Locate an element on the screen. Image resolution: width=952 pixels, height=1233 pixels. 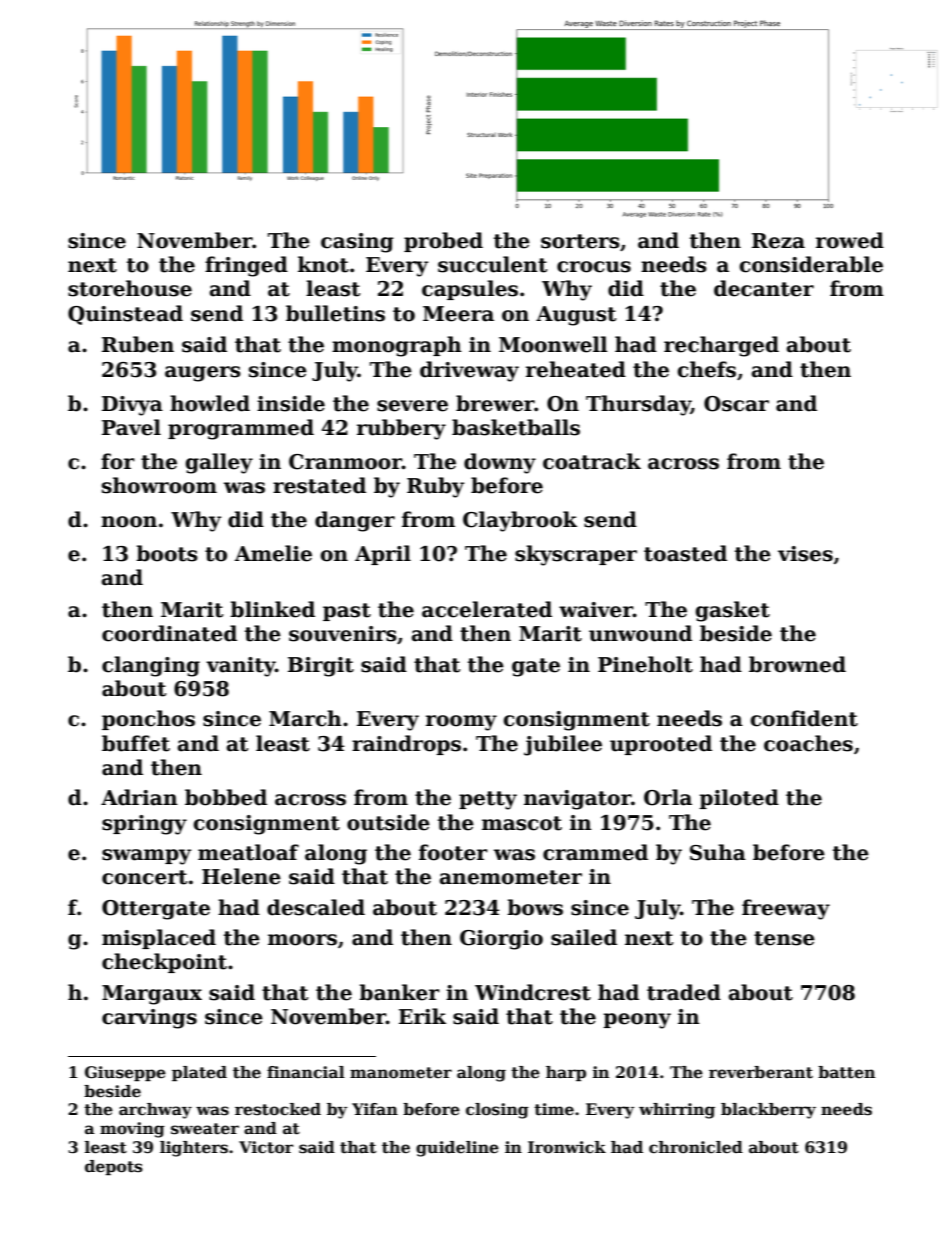
vises is located at coordinates (805, 554).
